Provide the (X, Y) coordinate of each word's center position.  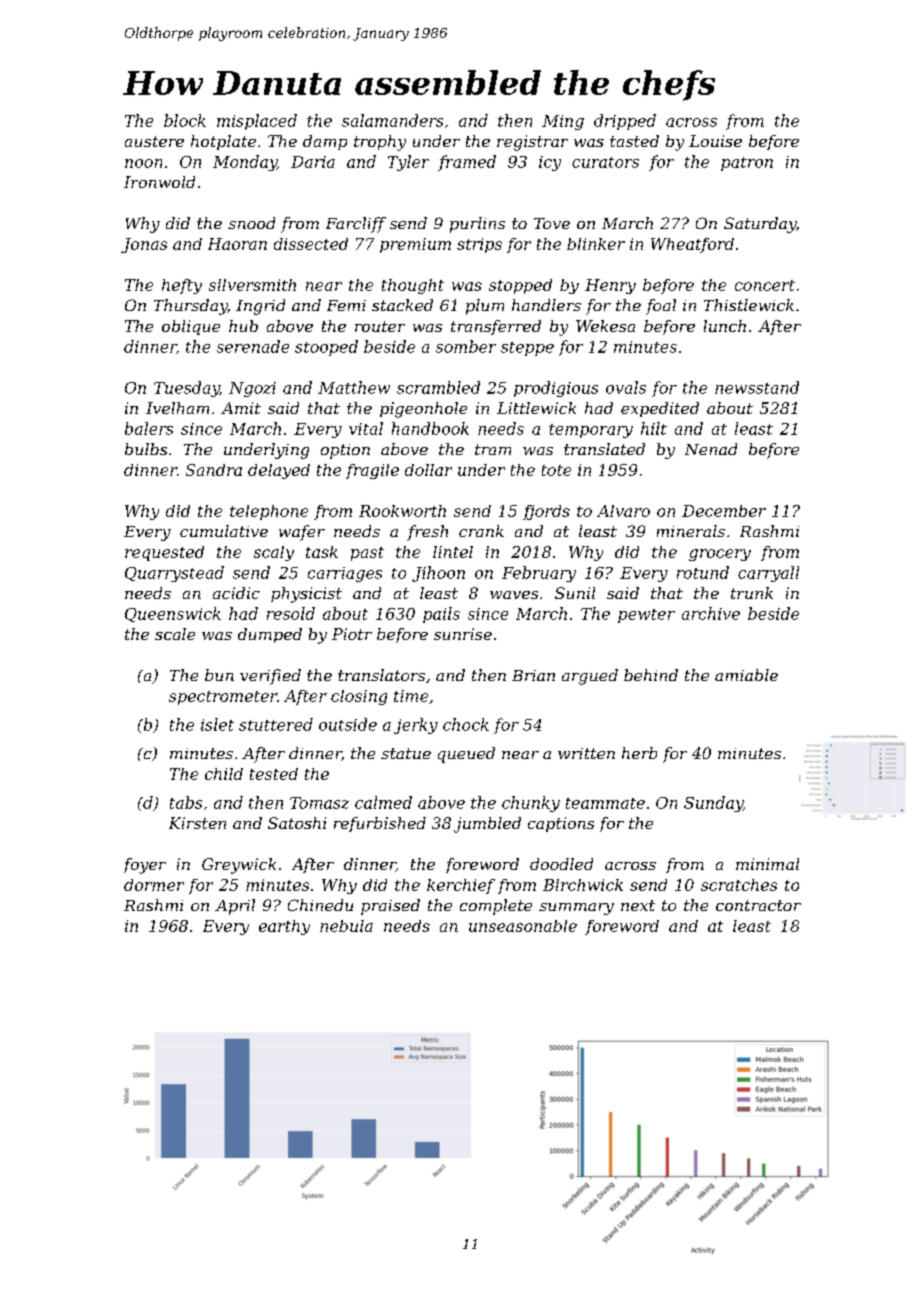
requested (164, 553)
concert (765, 285)
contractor (758, 905)
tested (274, 774)
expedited (660, 409)
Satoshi (297, 823)
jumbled (487, 825)
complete (496, 907)
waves (514, 595)
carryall (768, 574)
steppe (527, 349)
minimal (767, 864)
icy (550, 163)
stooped (326, 348)
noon (143, 163)
